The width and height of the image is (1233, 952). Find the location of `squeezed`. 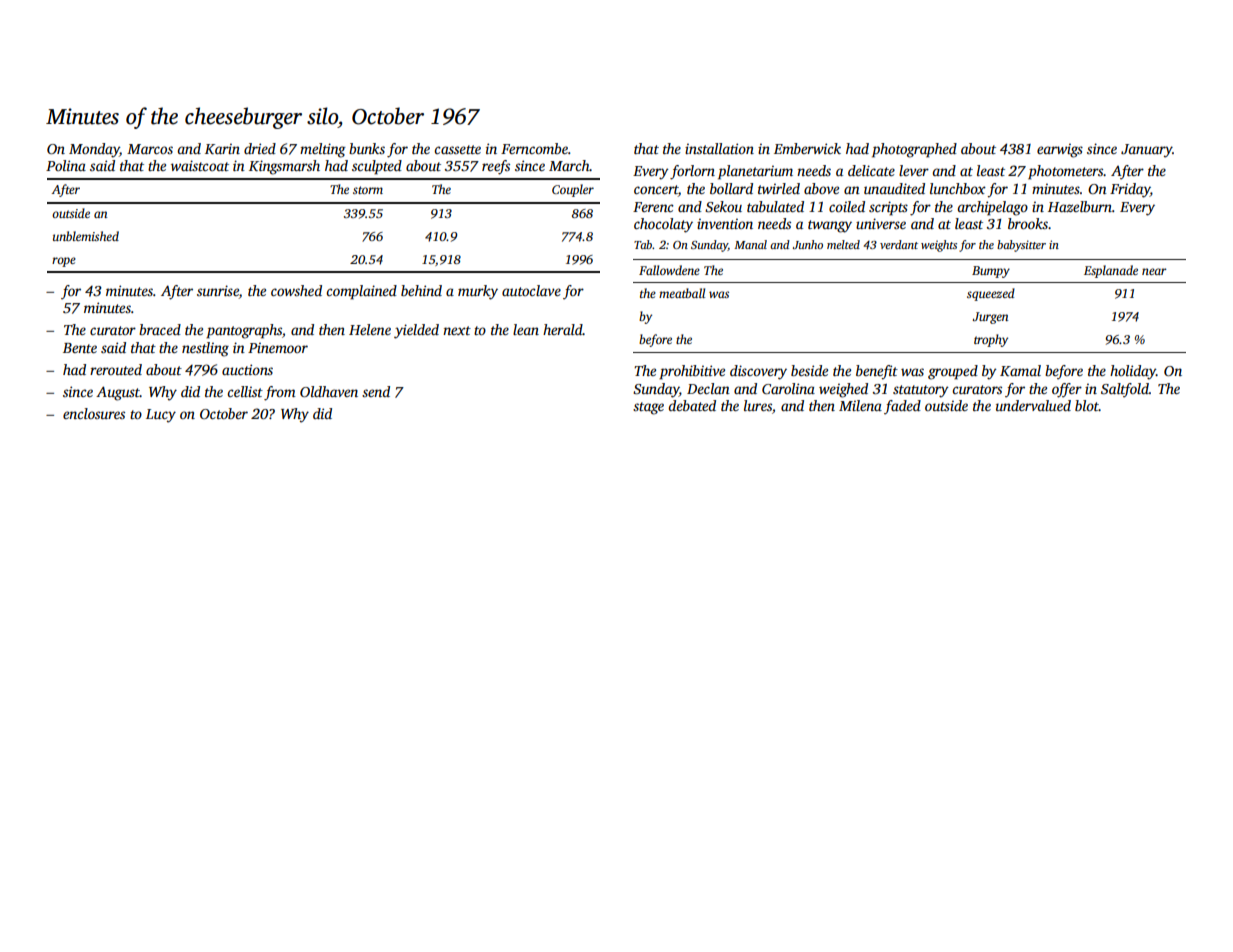

squeezed is located at coordinates (991, 294).
